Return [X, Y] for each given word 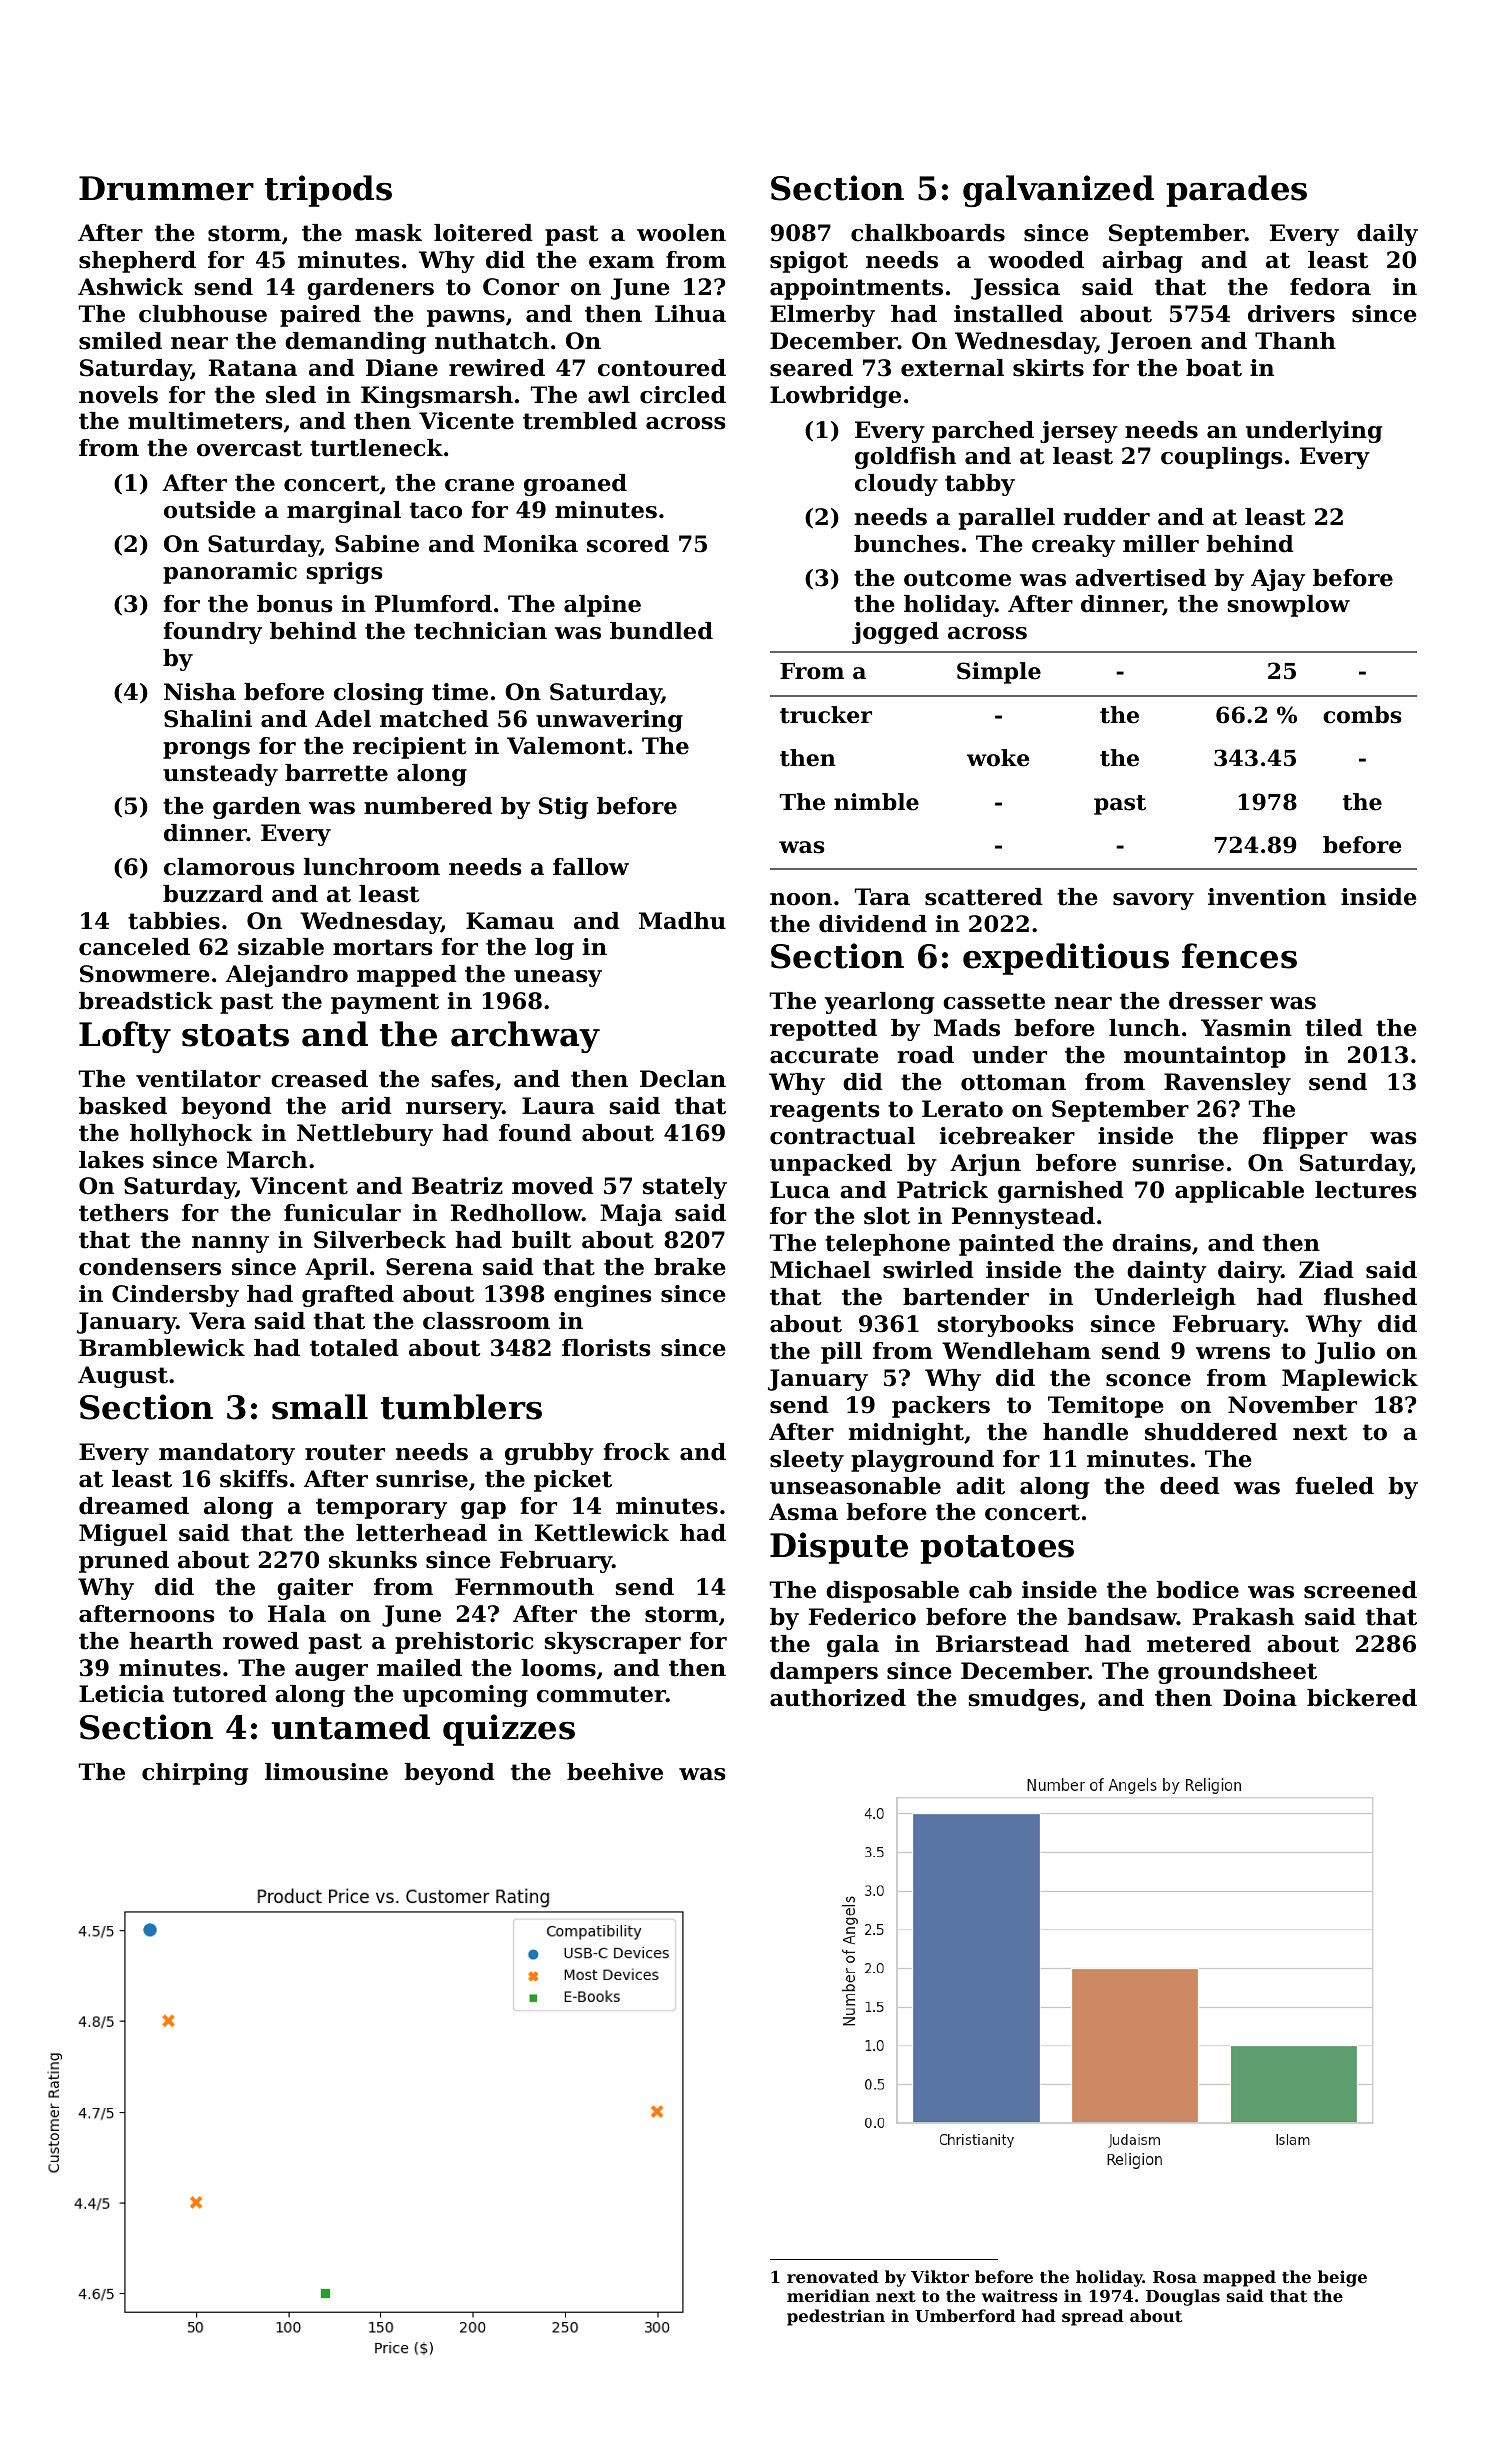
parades [1236, 191]
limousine [326, 1772]
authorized [838, 1698]
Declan [683, 1079]
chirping [195, 1774]
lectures [1366, 1190]
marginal [344, 512]
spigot [809, 262]
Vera [217, 1321]
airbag [1142, 262]
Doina [1260, 1698]
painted [1007, 1245]
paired [320, 316]
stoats [235, 1035]
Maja [631, 1215]
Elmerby [822, 316]
